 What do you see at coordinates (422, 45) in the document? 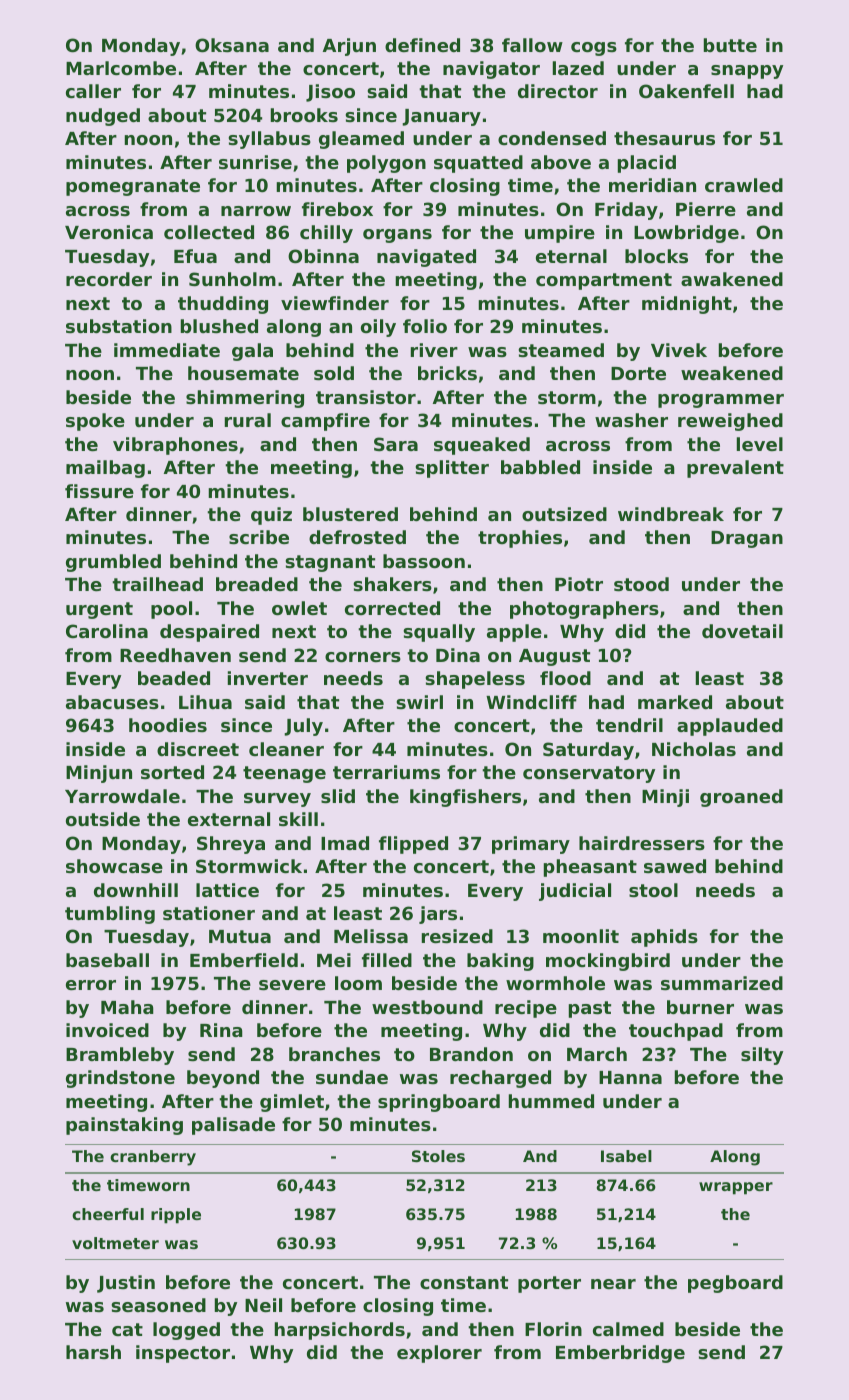
I see `defined` at bounding box center [422, 45].
